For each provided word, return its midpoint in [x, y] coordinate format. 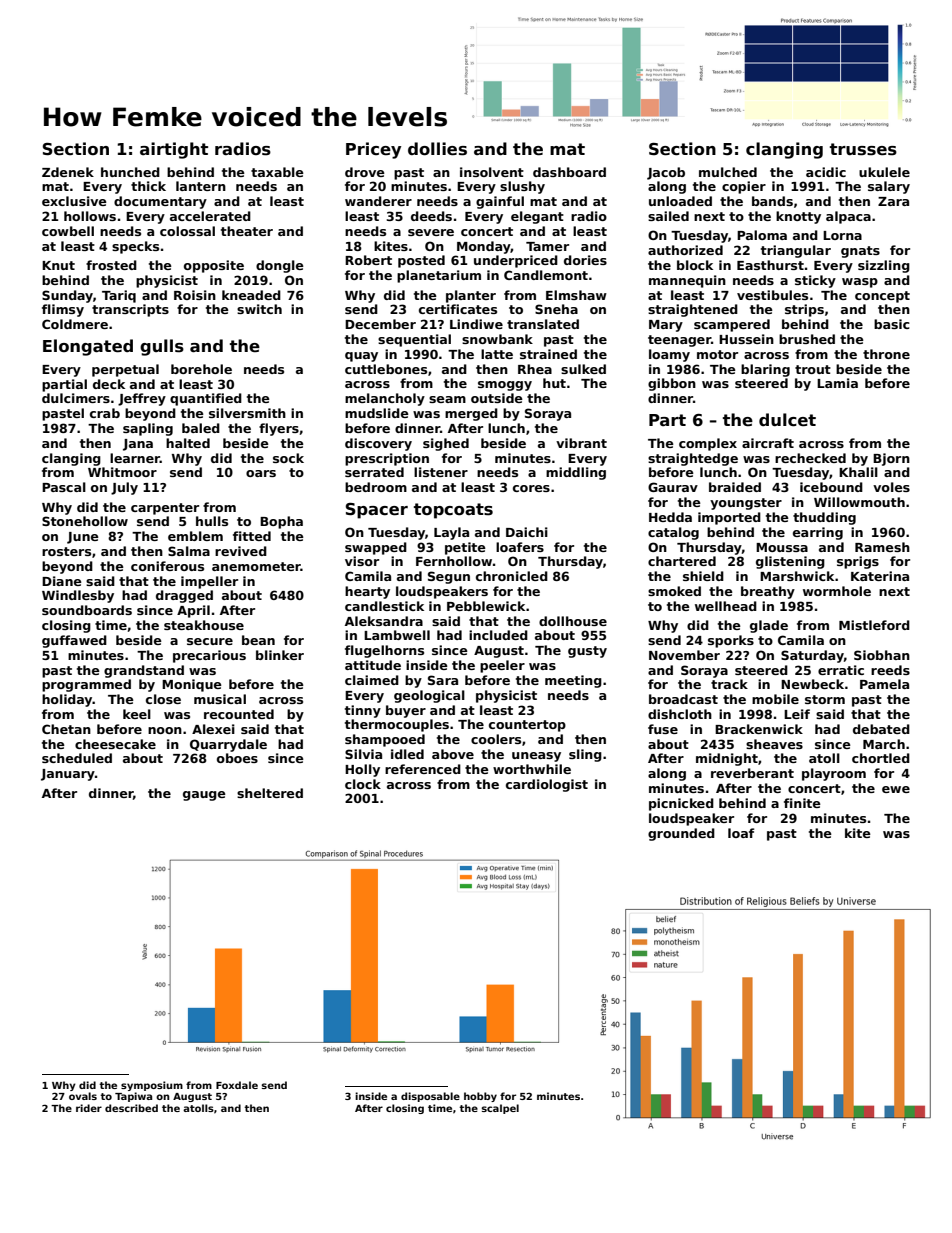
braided [735, 487]
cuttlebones [386, 369]
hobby [480, 1097]
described [131, 1108]
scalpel [500, 1109]
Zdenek [68, 172]
